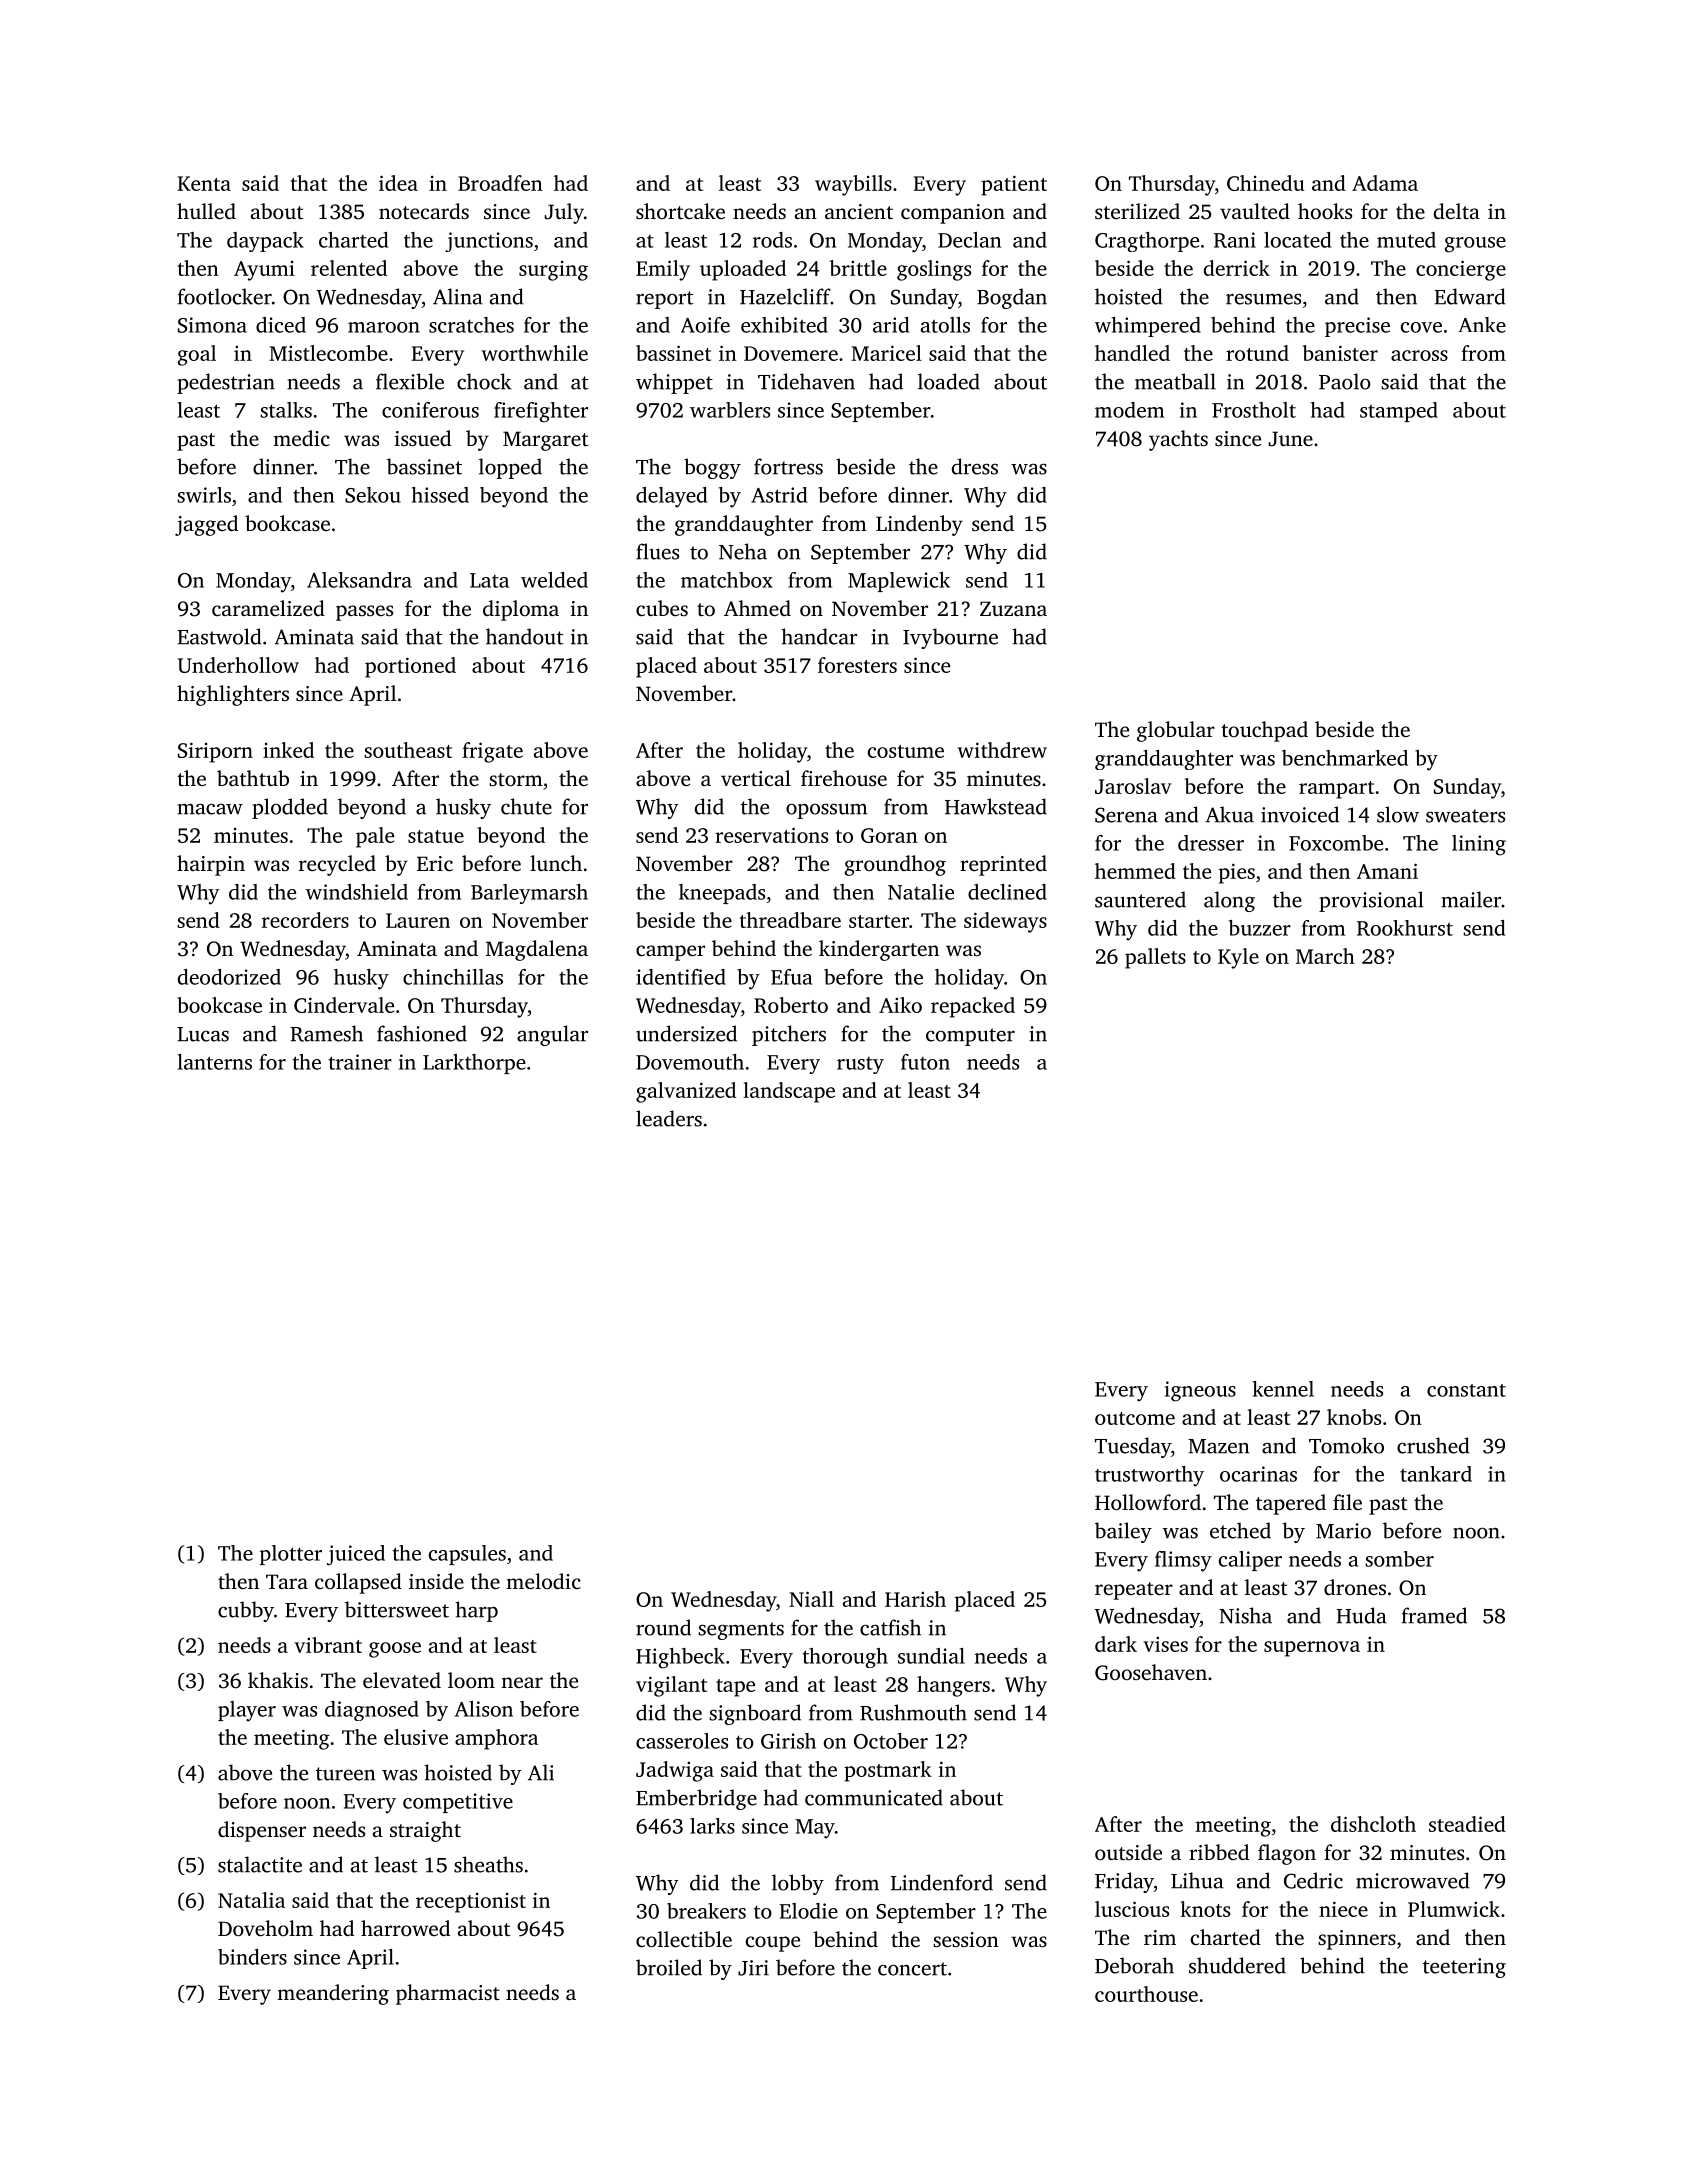  I want to click on Anke, so click(1482, 325).
